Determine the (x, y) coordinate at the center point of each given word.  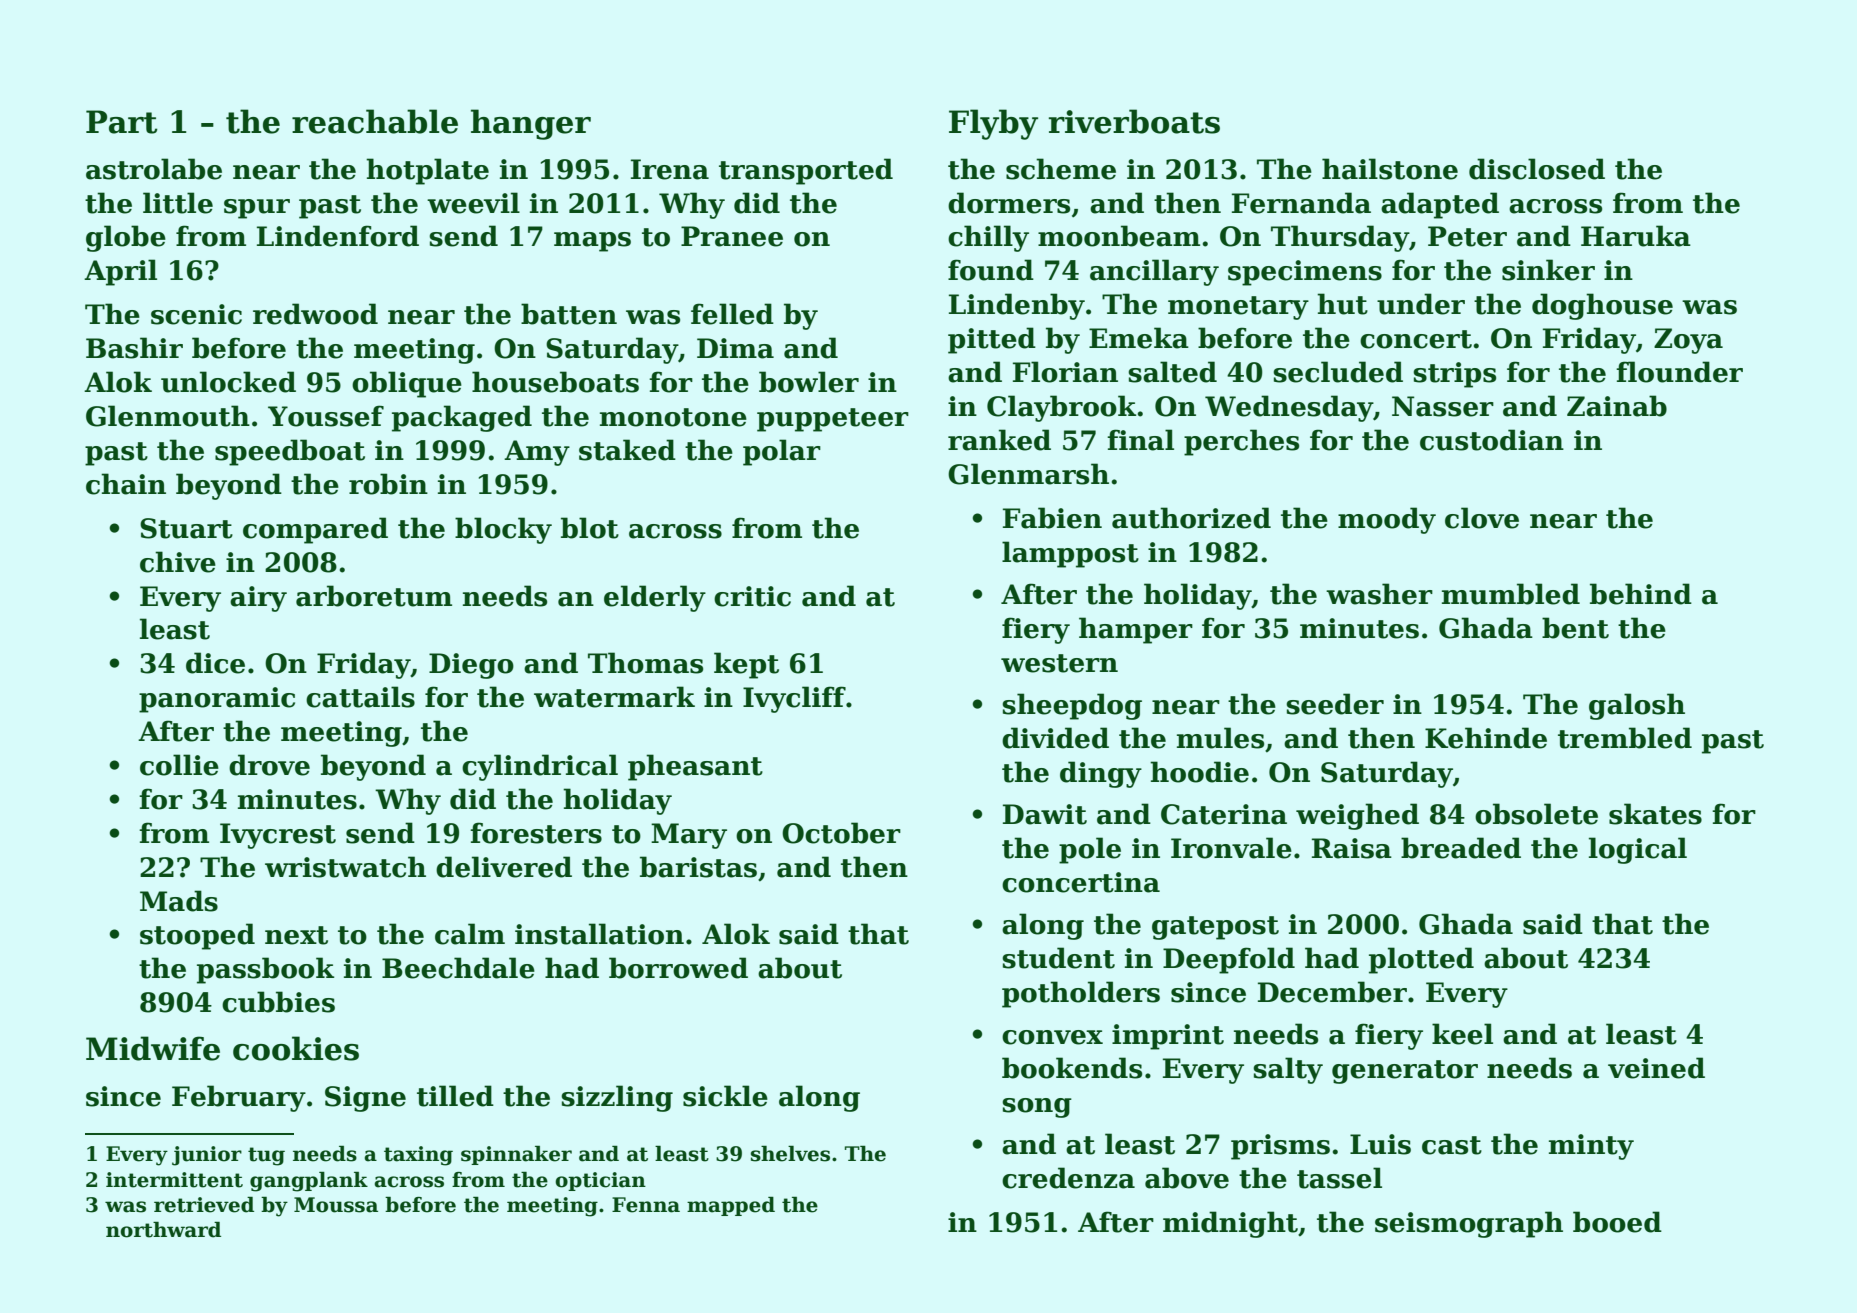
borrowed (678, 968)
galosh (1637, 706)
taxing (418, 1156)
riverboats (1134, 121)
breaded (1461, 848)
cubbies (278, 1002)
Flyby (993, 124)
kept (746, 665)
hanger (531, 124)
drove (269, 765)
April (120, 272)
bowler (809, 382)
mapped (731, 1206)
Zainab (1617, 406)
